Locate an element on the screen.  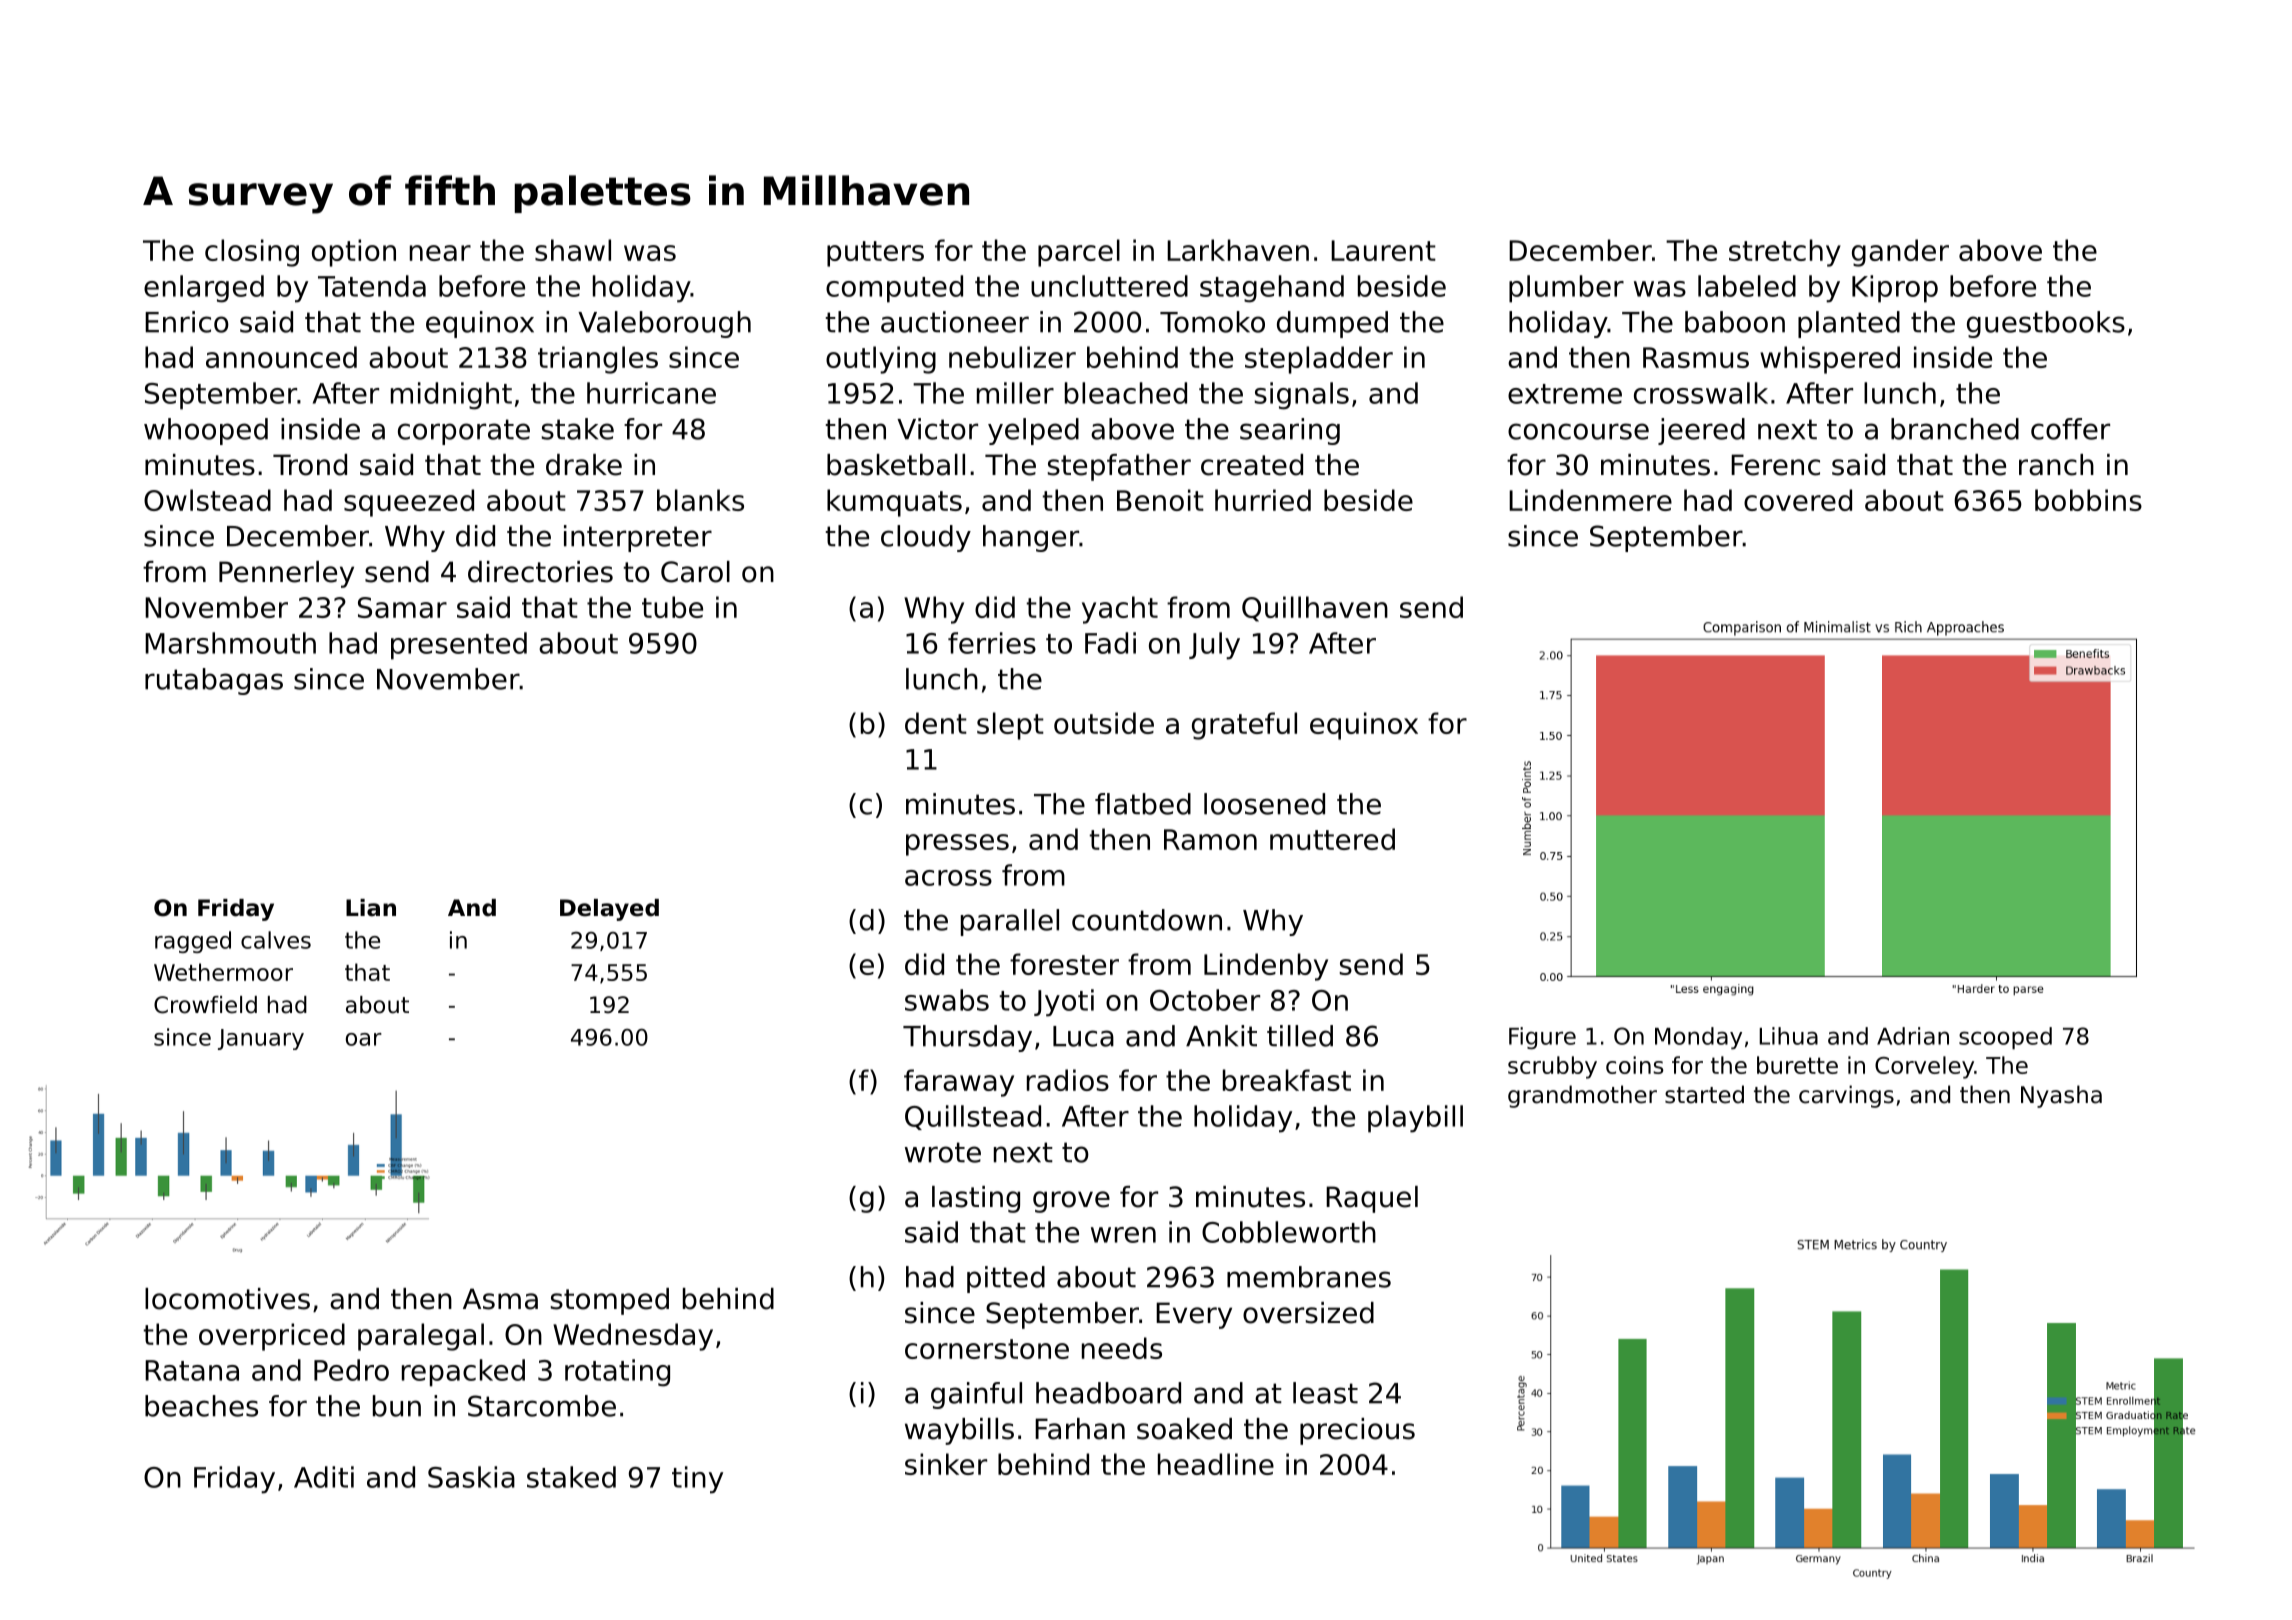
gander is located at coordinates (1900, 253).
